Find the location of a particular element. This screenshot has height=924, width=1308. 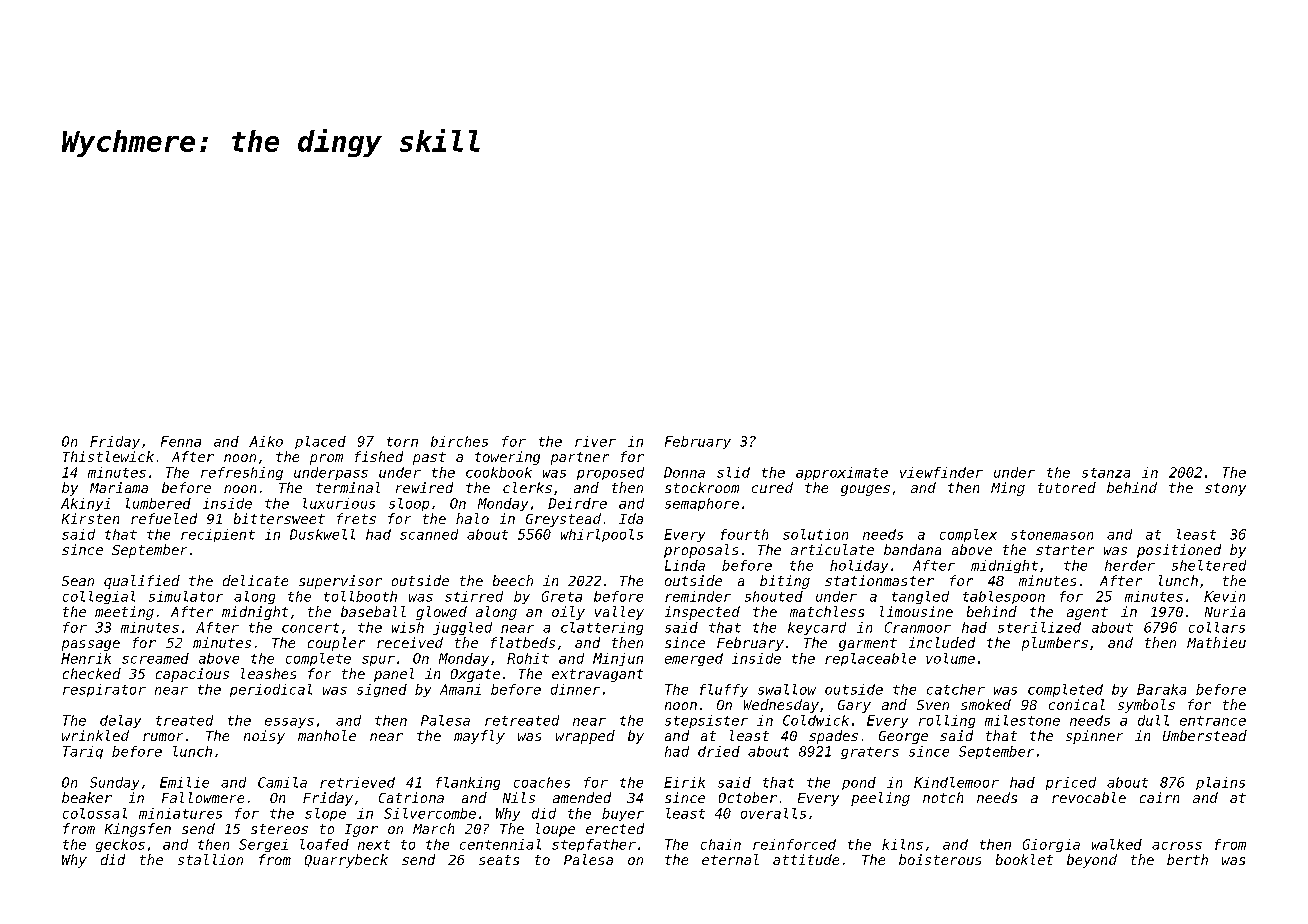

reminder is located at coordinates (698, 596).
